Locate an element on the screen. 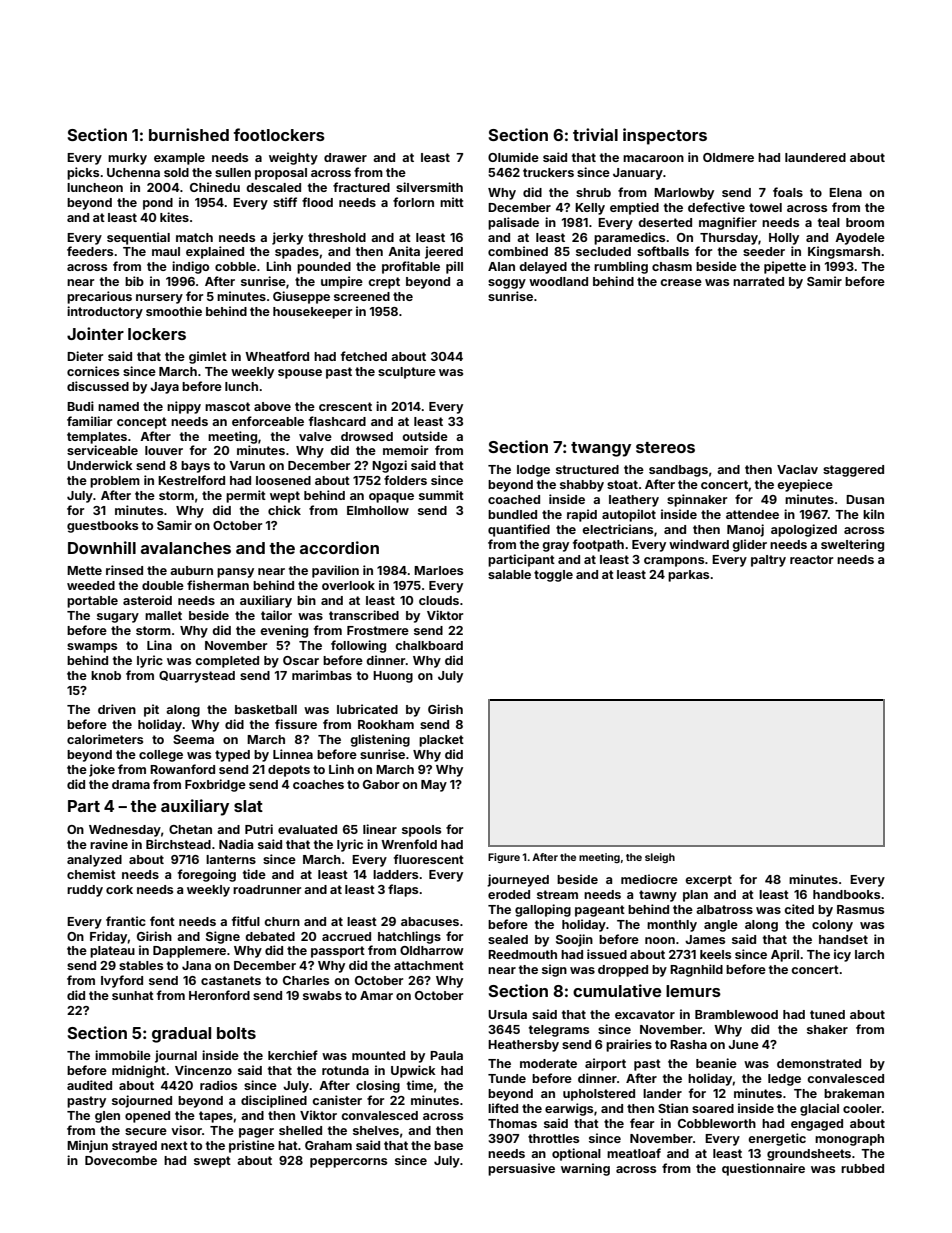 The image size is (952, 1233). next is located at coordinates (174, 1145).
